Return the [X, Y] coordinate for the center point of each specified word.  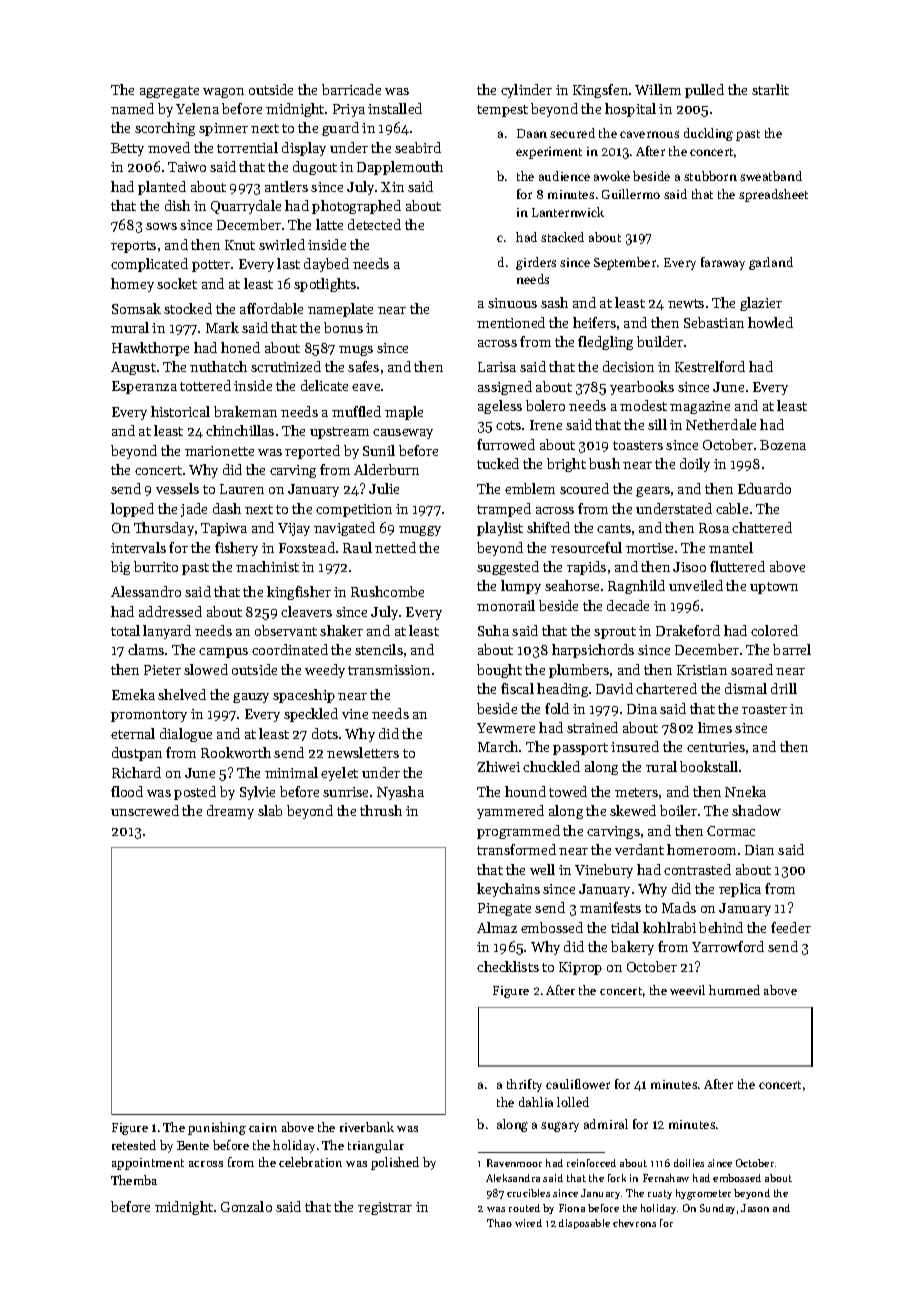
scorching [165, 129]
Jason [755, 1208]
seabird [418, 147]
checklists [508, 966]
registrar [385, 1208]
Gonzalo [246, 1206]
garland [771, 263]
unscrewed [145, 810]
